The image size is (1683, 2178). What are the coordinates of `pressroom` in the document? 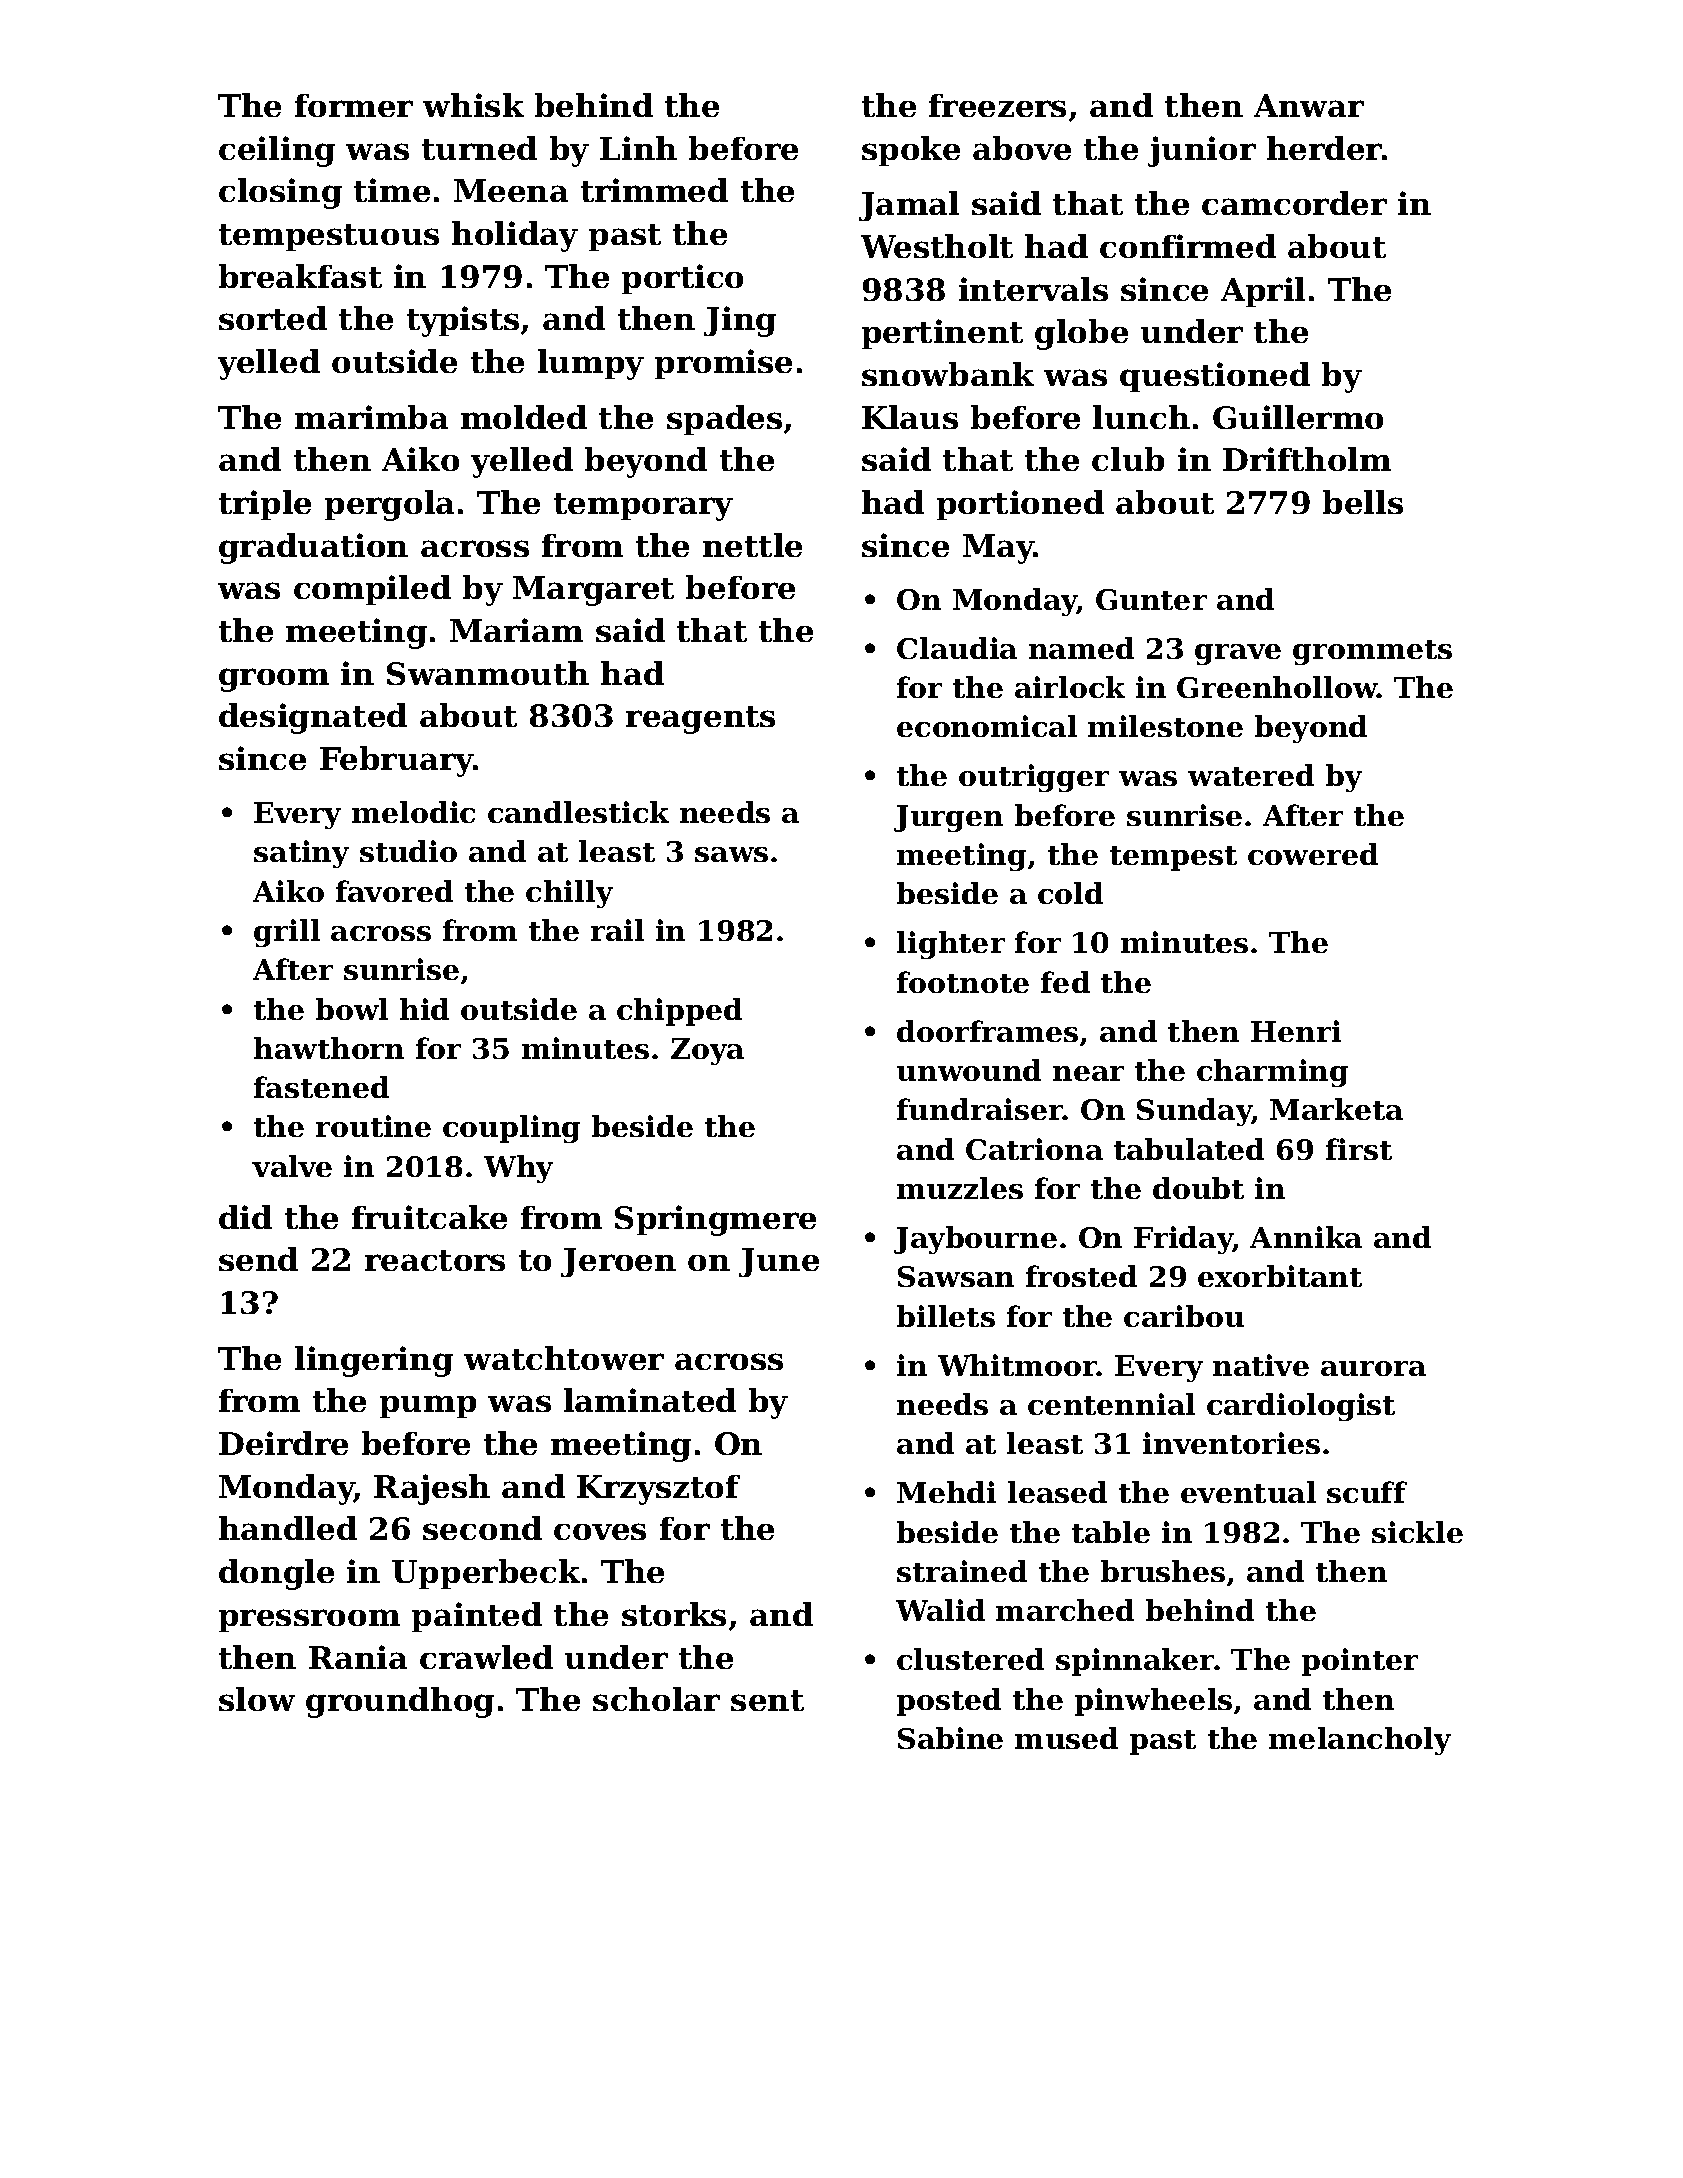 It's located at (309, 1620).
